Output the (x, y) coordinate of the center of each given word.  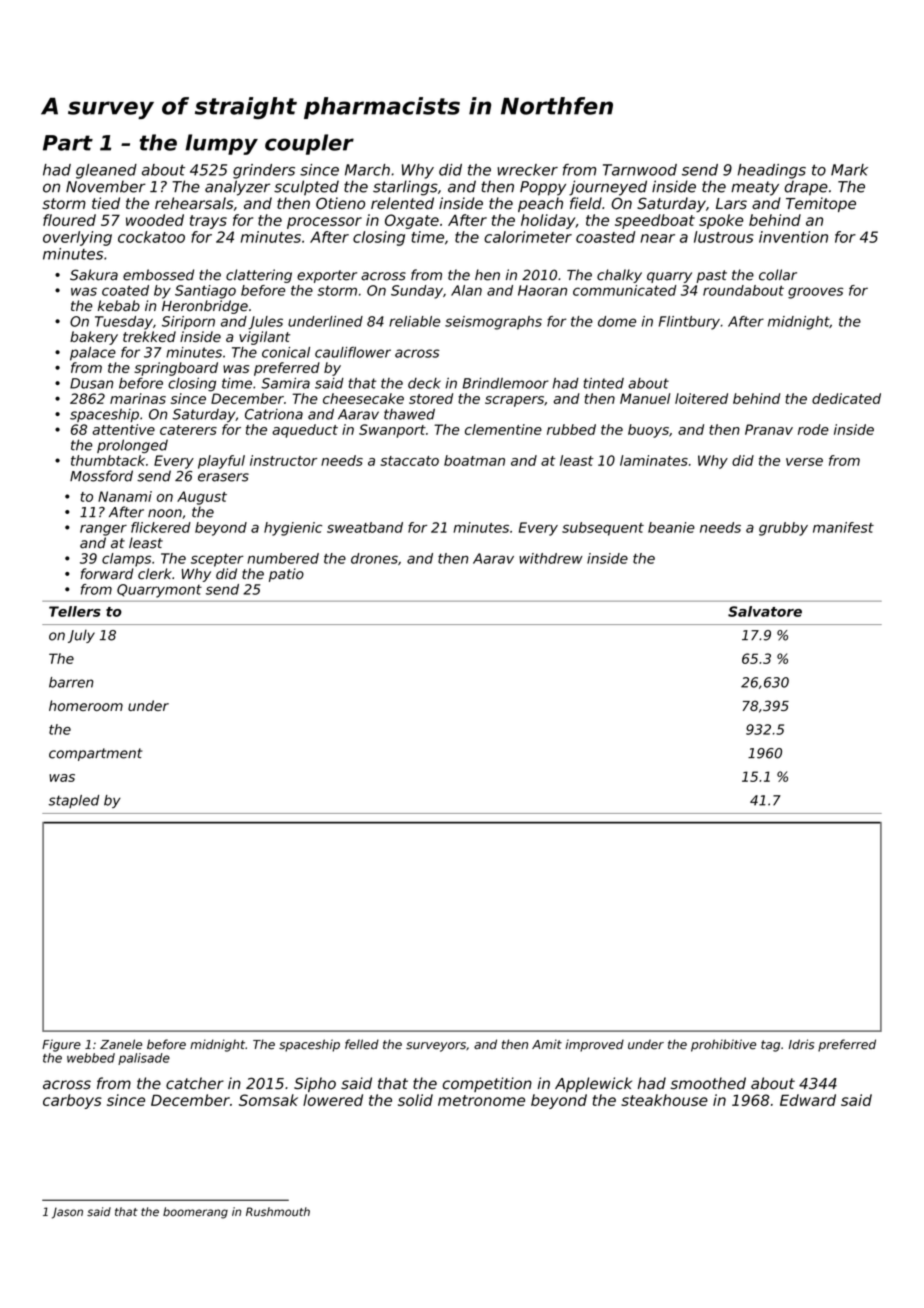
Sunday (417, 292)
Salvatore (765, 611)
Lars (731, 203)
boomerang (195, 1213)
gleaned (106, 171)
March (367, 170)
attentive (123, 429)
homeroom (86, 705)
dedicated (846, 398)
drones (374, 558)
